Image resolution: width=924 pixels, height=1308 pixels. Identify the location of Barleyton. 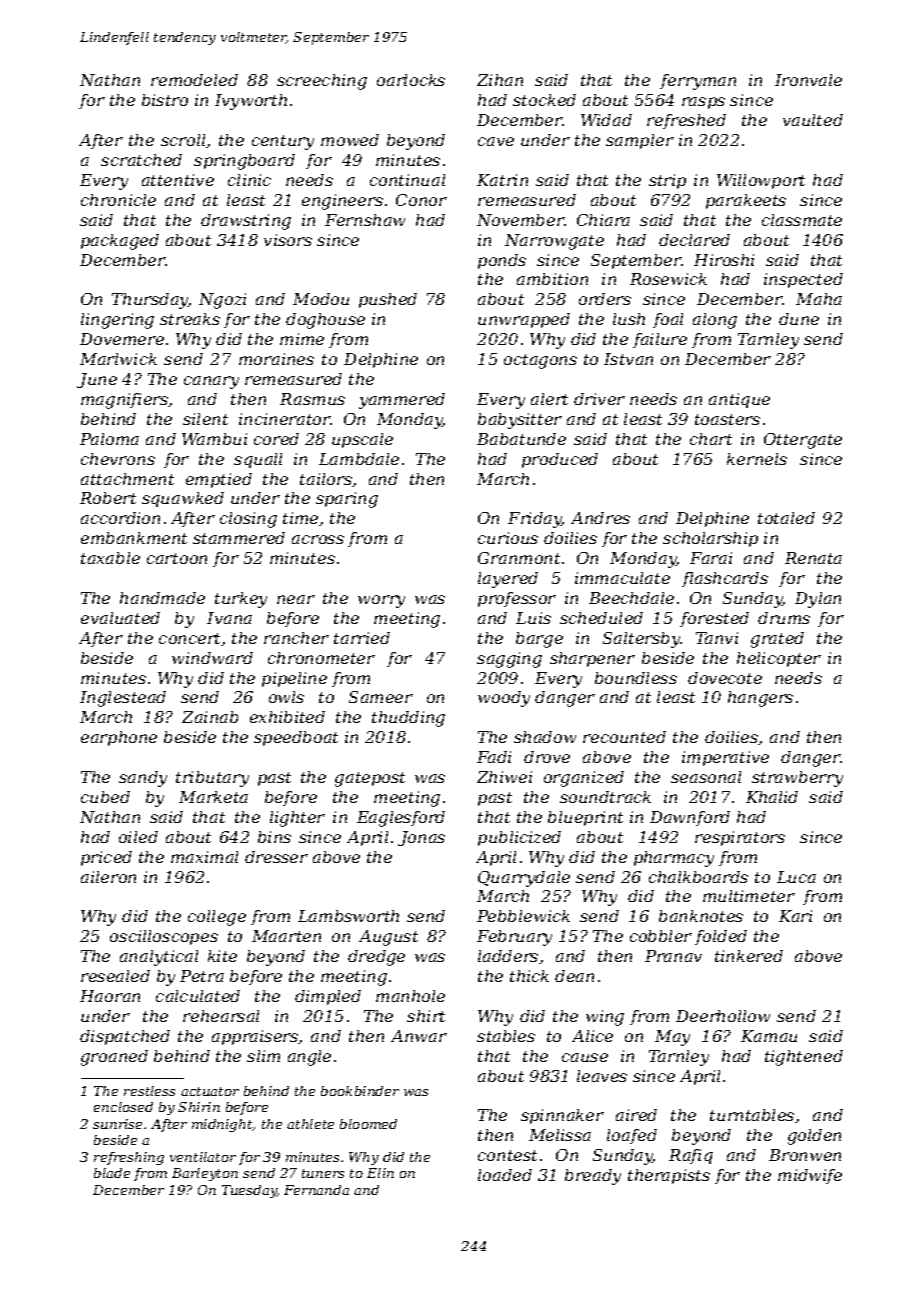
(205, 1174).
